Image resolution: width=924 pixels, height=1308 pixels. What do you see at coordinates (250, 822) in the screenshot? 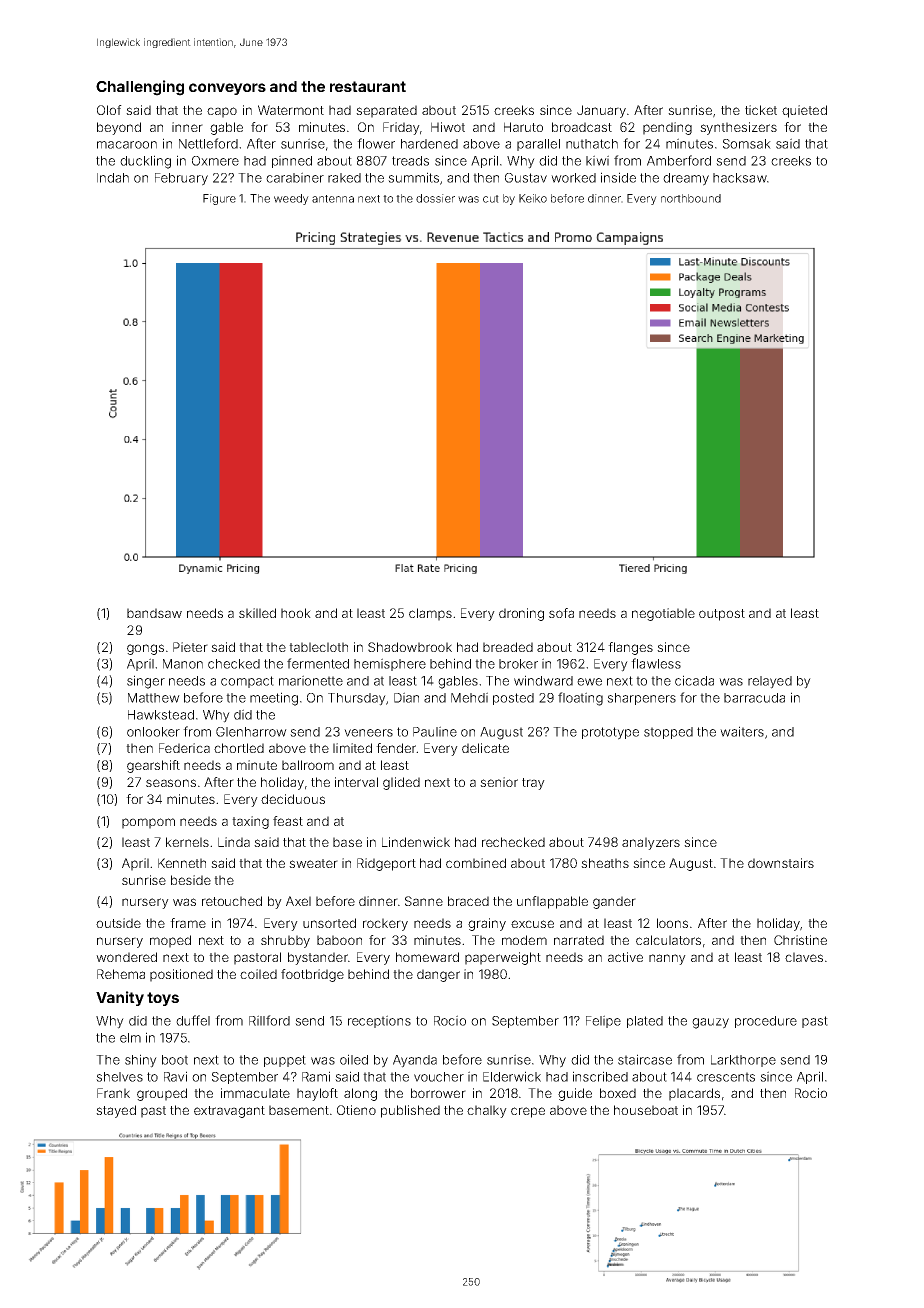
I see `taxing` at bounding box center [250, 822].
